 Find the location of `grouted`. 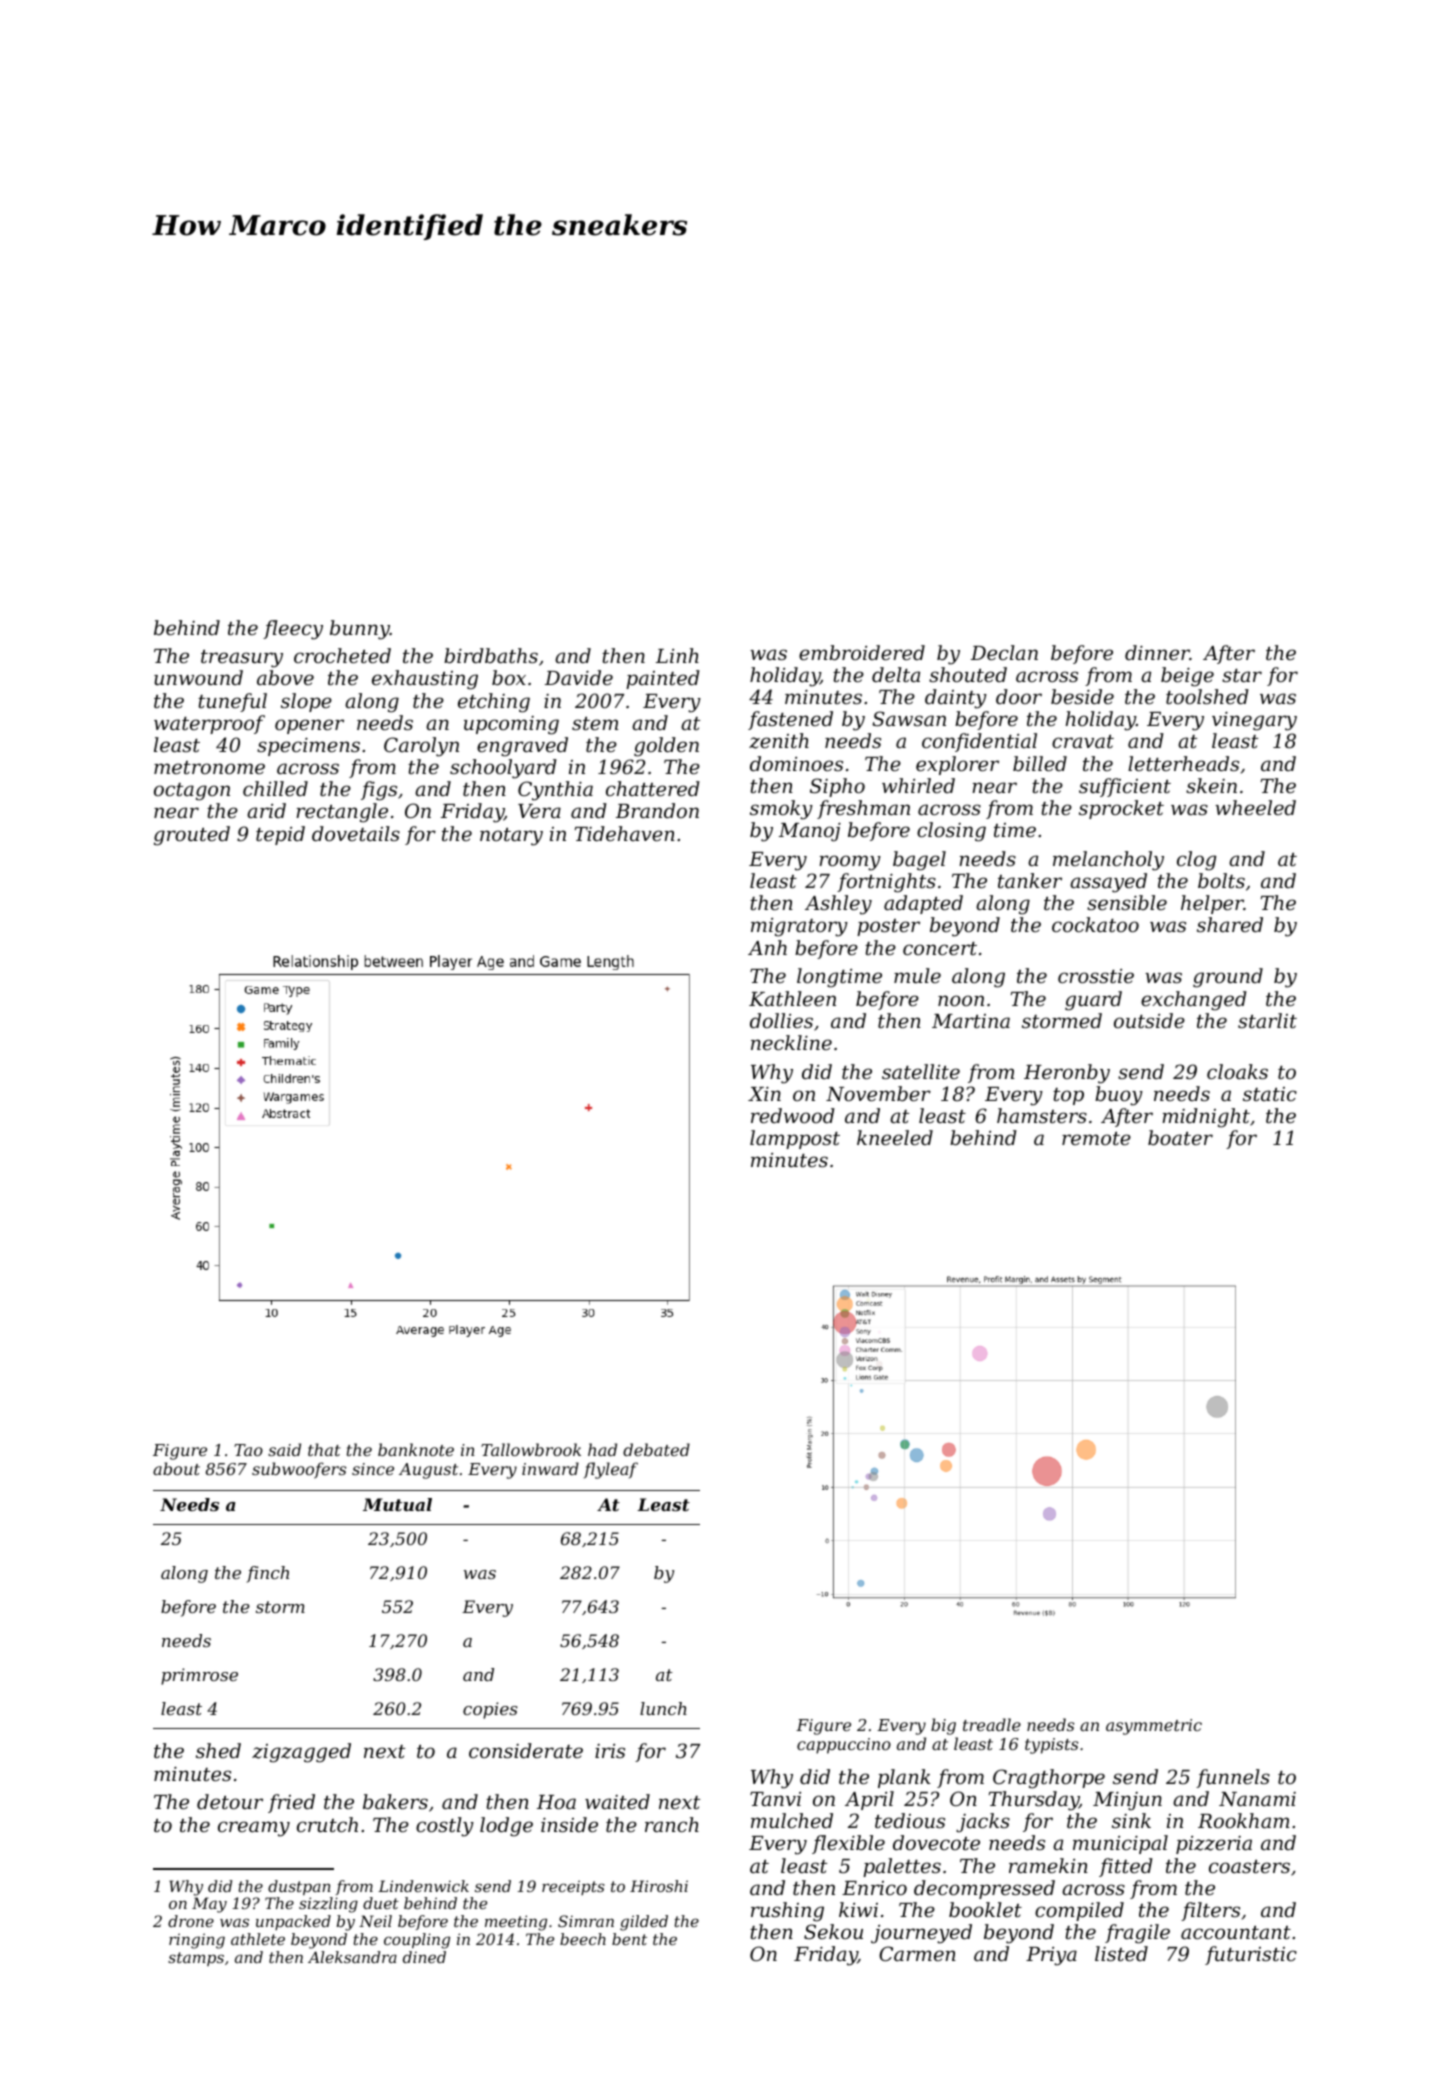

grouted is located at coordinates (192, 836).
